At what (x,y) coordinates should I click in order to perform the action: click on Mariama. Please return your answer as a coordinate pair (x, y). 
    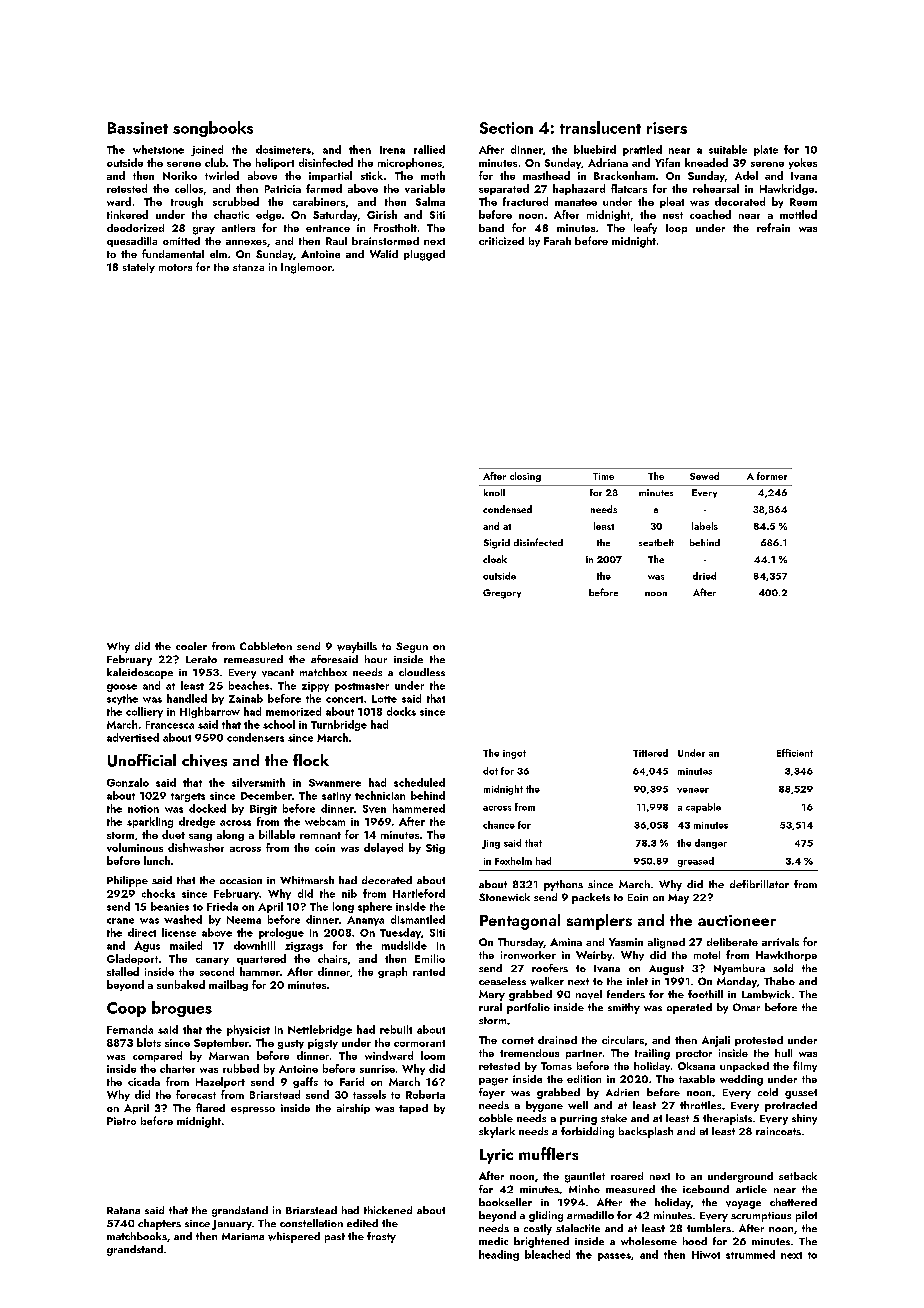
    Looking at the image, I should click on (243, 1236).
